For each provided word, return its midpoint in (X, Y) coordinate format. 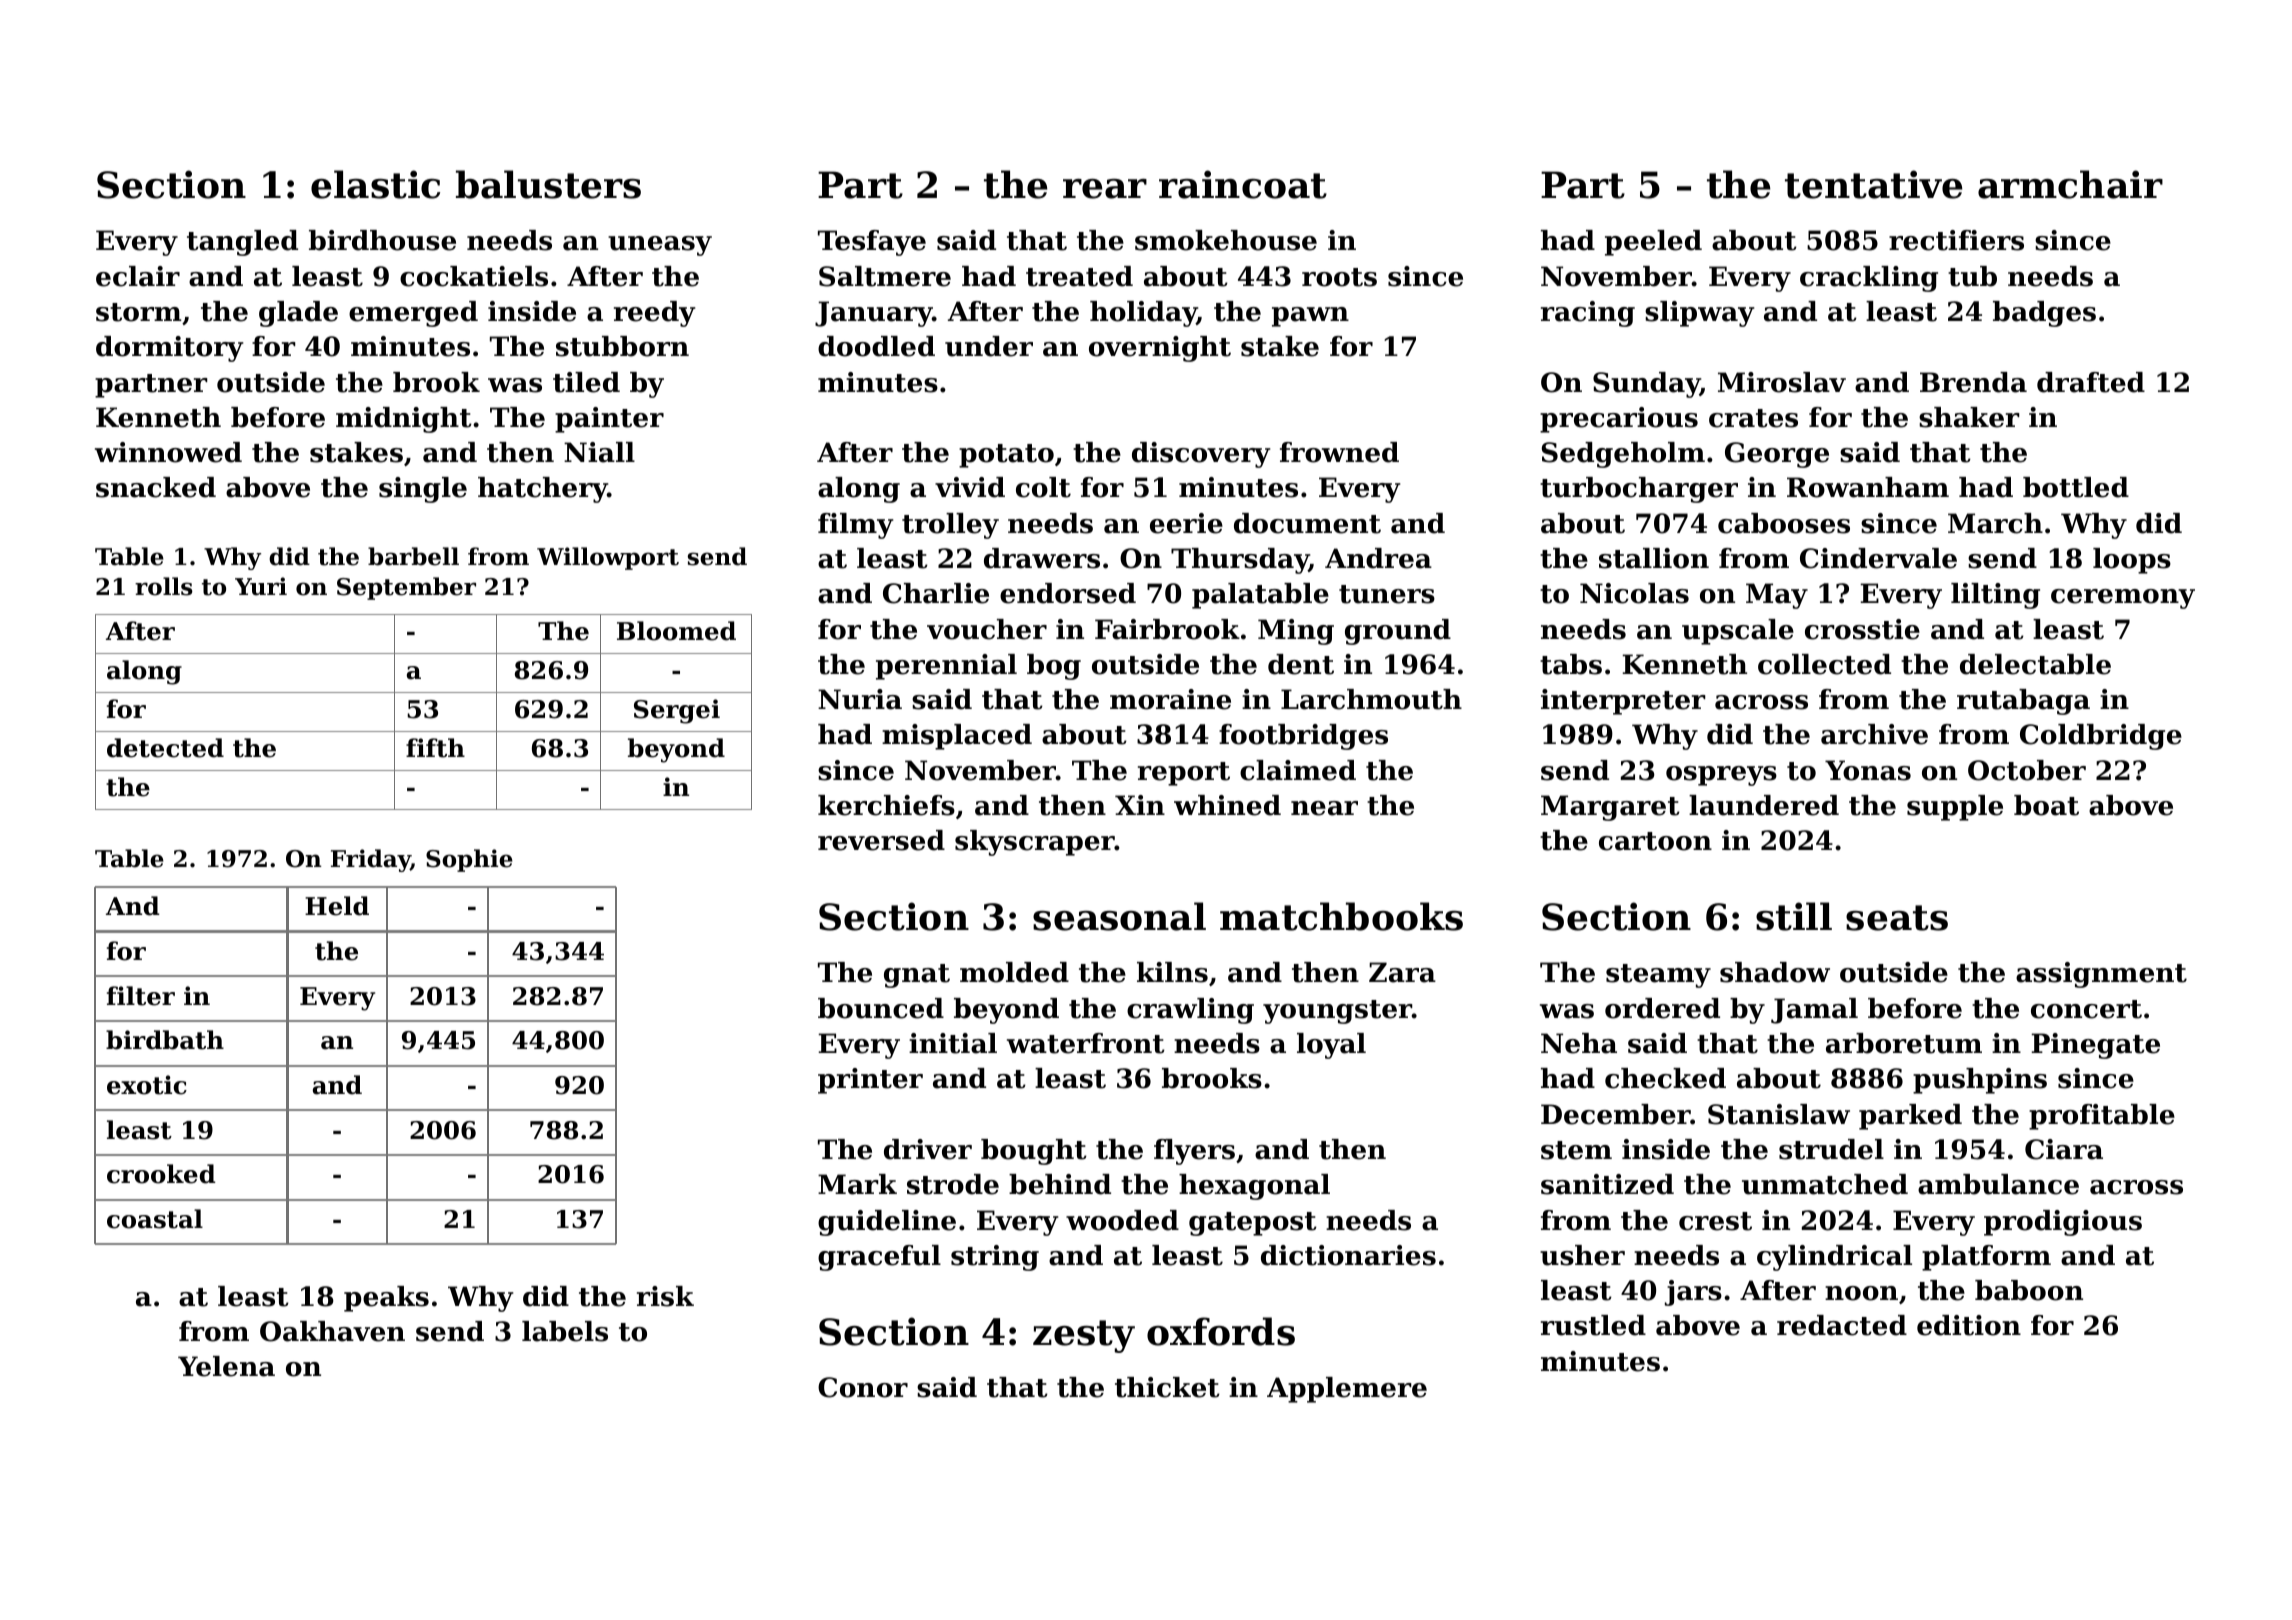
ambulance (1998, 1184)
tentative (1873, 184)
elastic (375, 184)
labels (565, 1331)
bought (1034, 1152)
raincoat (1243, 184)
